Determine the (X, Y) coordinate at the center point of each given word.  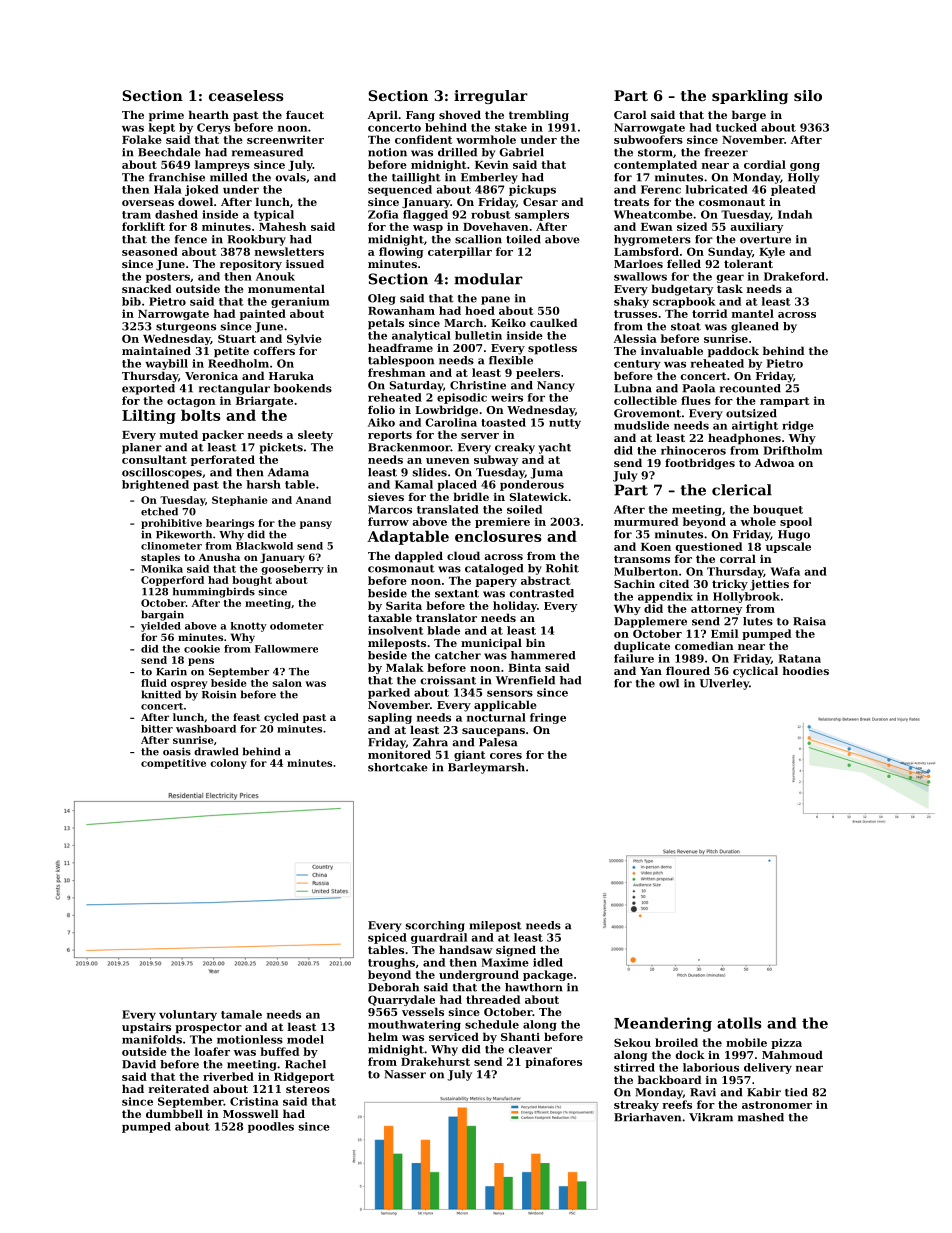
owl (669, 683)
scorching (435, 926)
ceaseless (246, 95)
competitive (173, 764)
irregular (491, 97)
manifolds (152, 1039)
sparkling (750, 97)
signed (516, 951)
